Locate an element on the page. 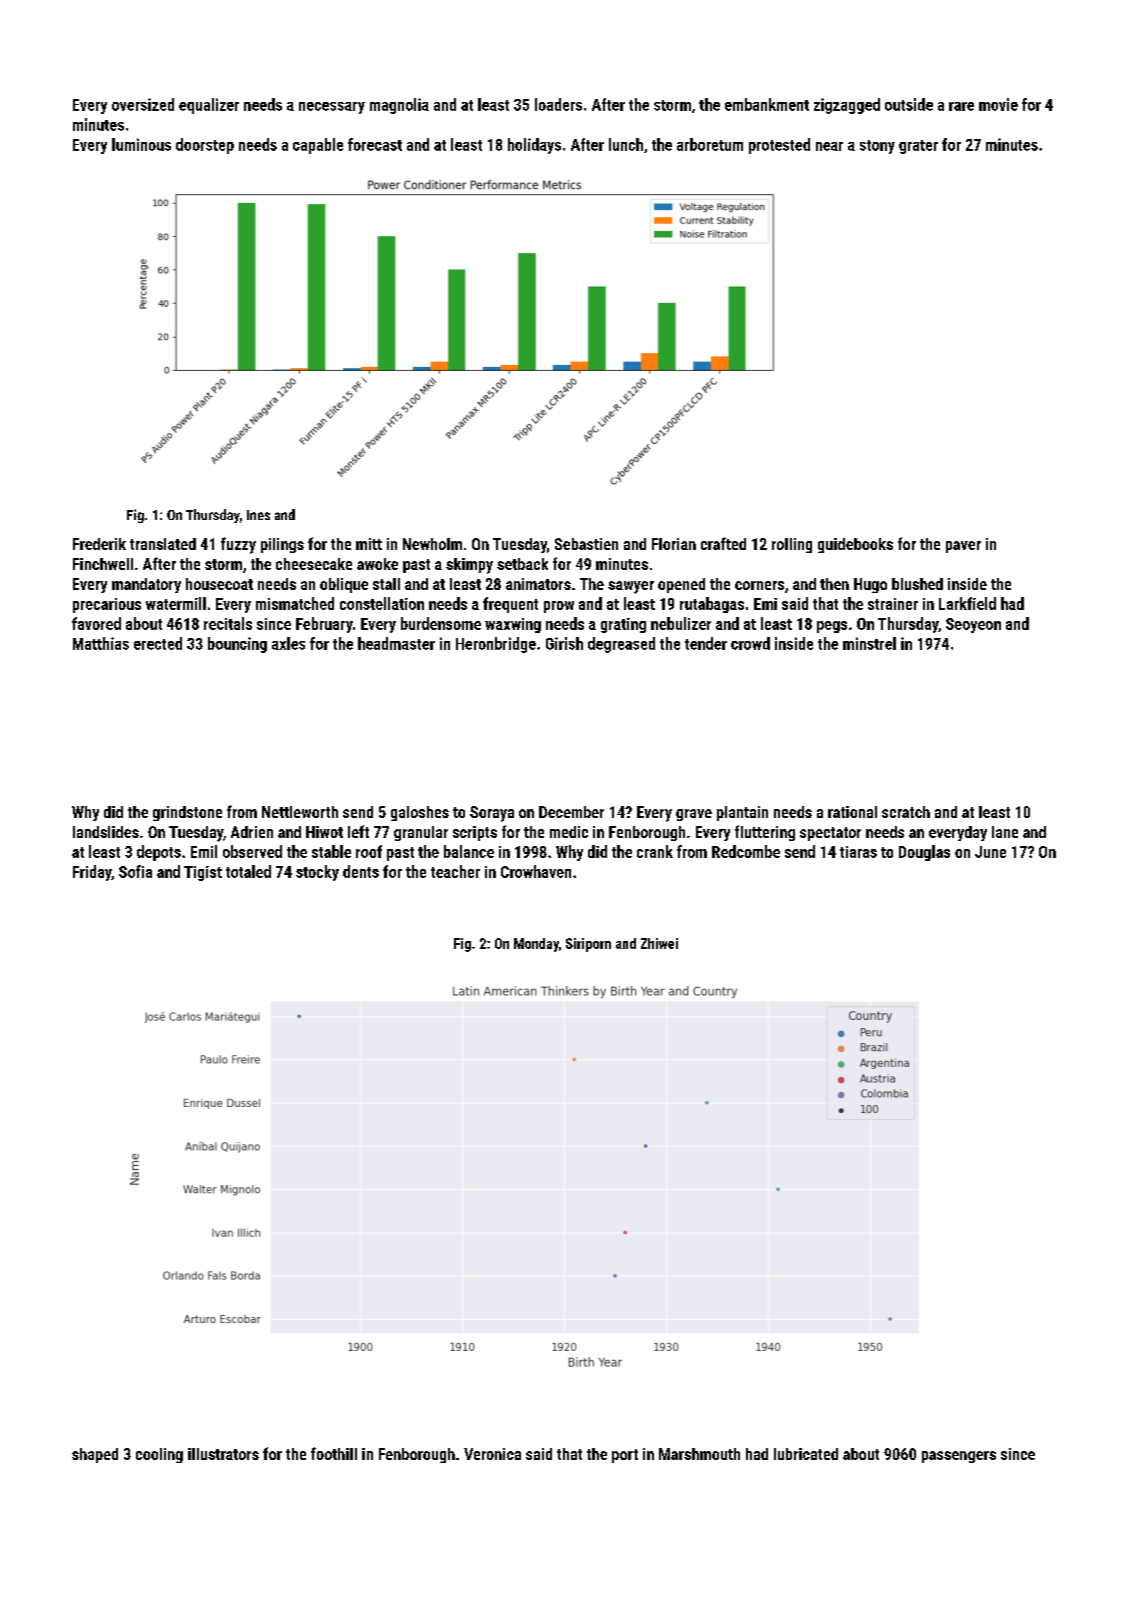 The width and height of the image is (1132, 1608). pegs is located at coordinates (832, 627).
